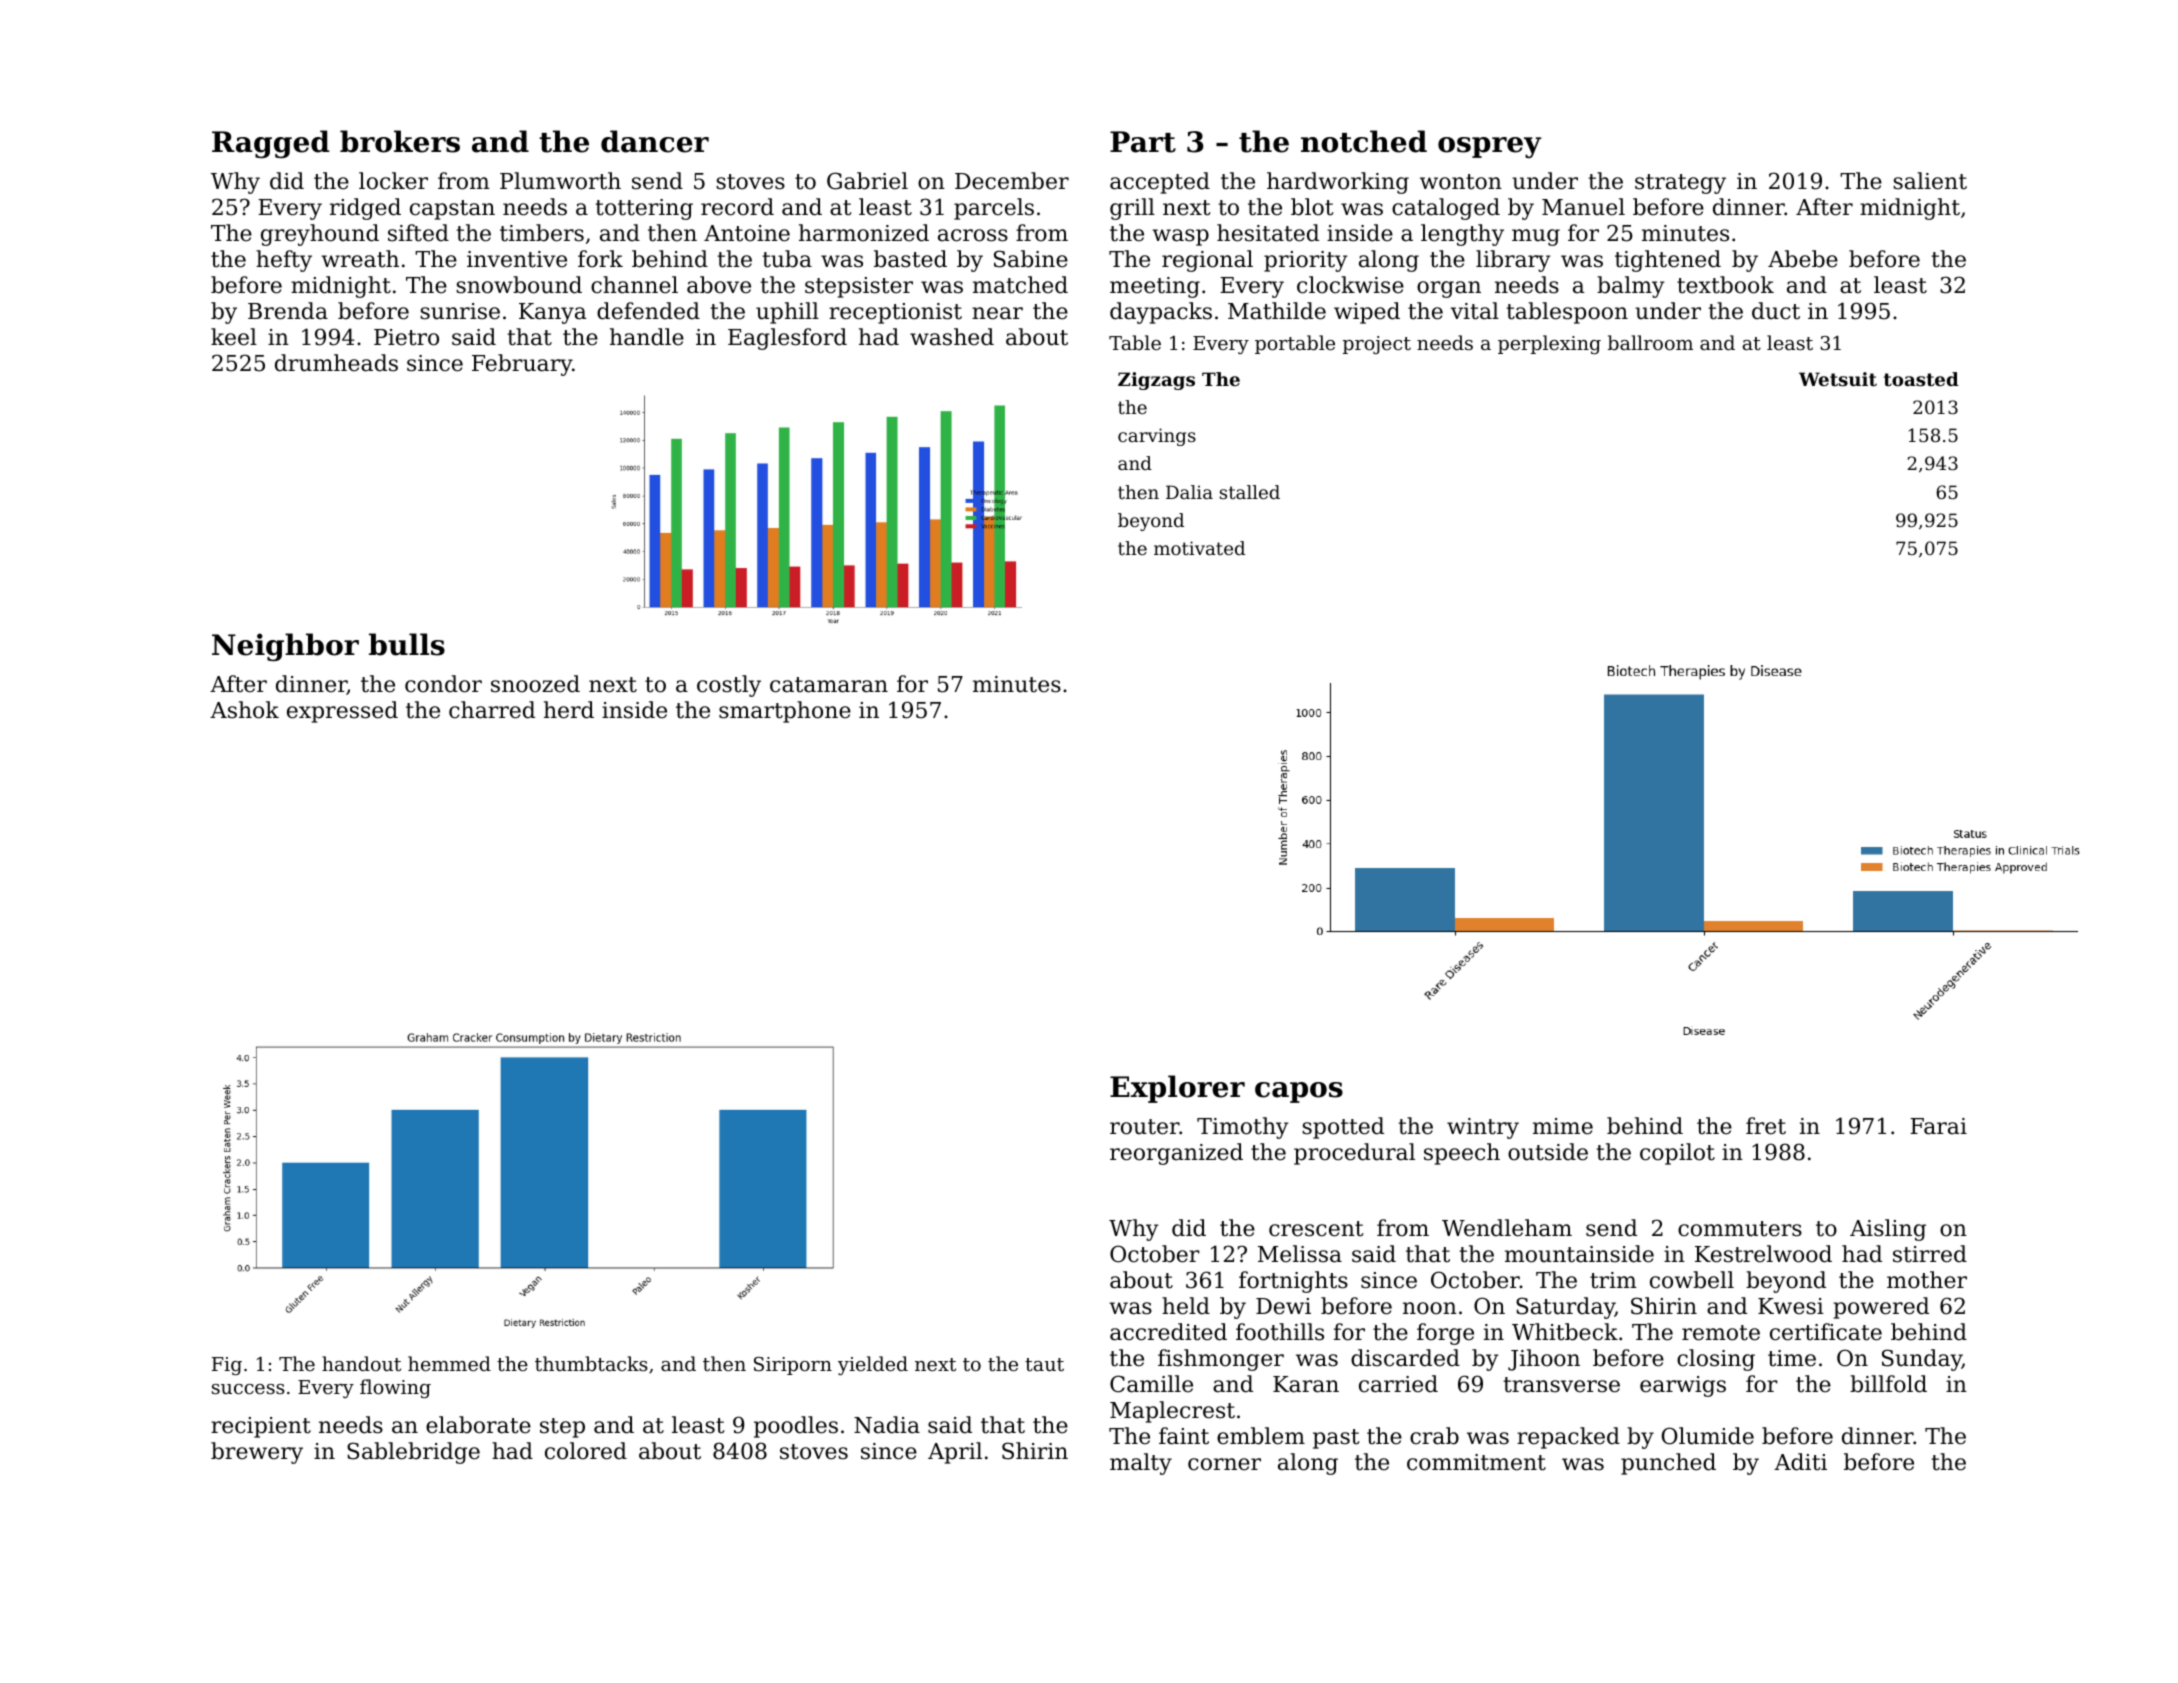  Describe the element at coordinates (829, 685) in the screenshot. I see `catamaran` at that location.
